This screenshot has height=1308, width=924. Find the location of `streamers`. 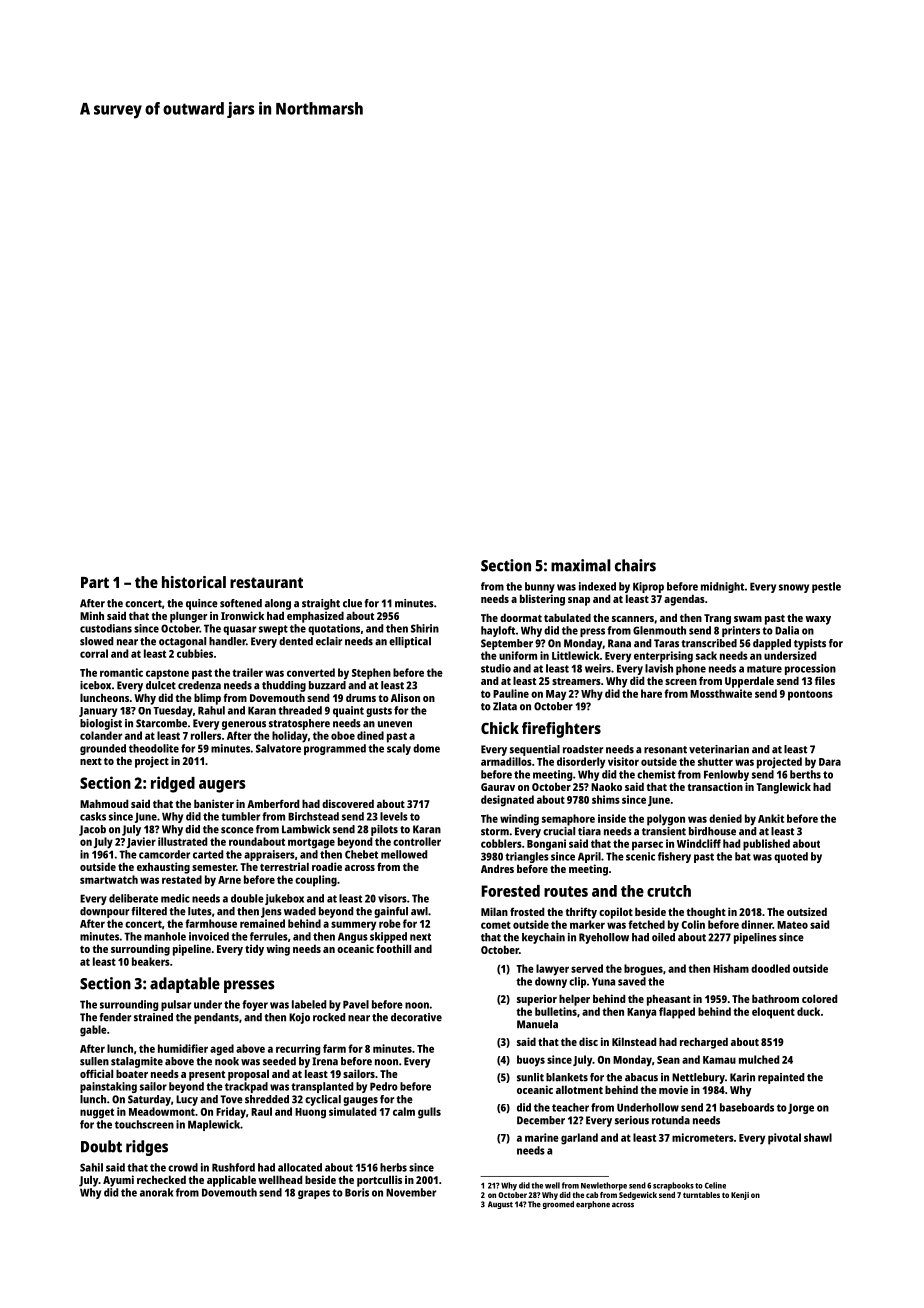

streamers is located at coordinates (576, 681).
